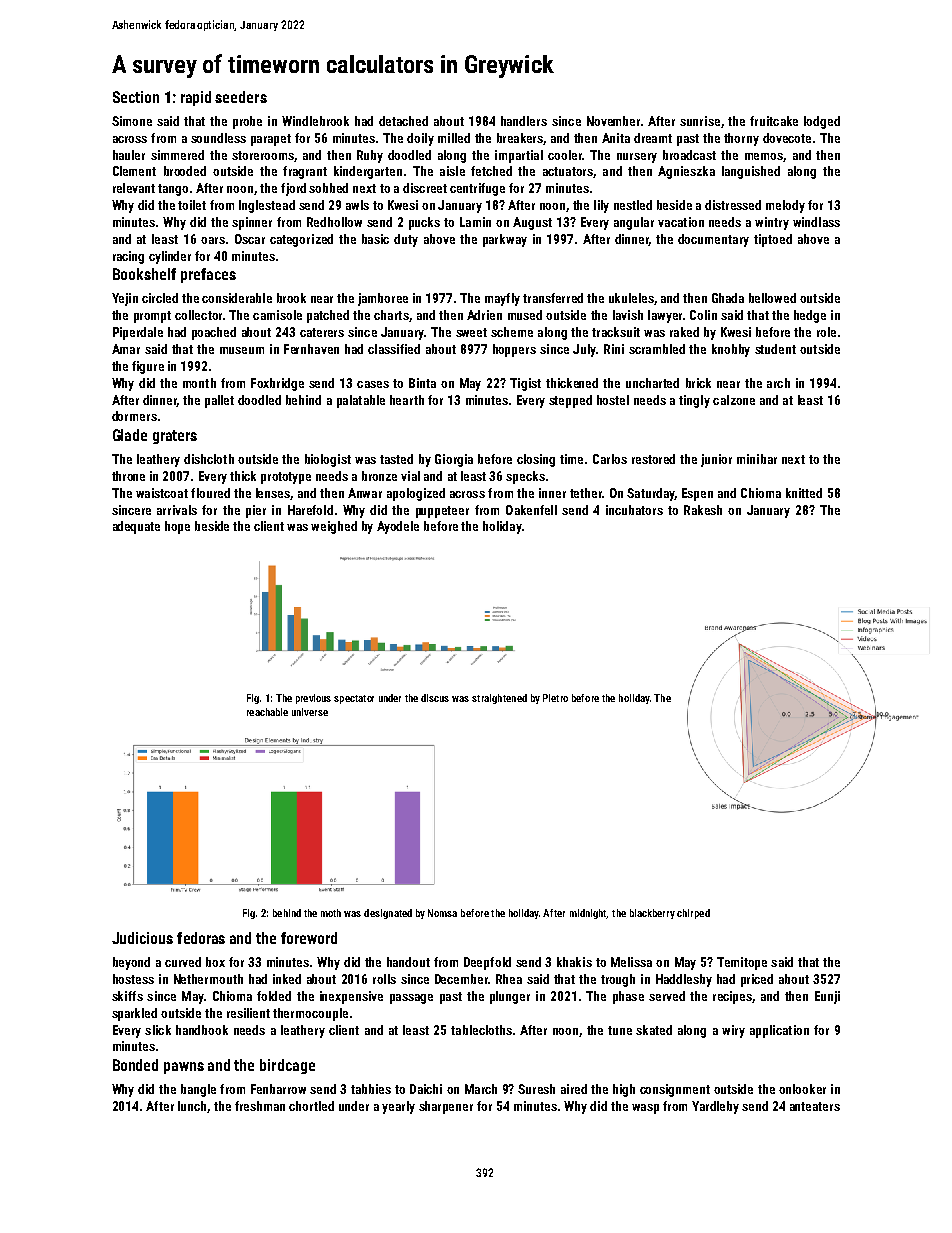 This screenshot has width=952, height=1233. I want to click on detached, so click(403, 121).
